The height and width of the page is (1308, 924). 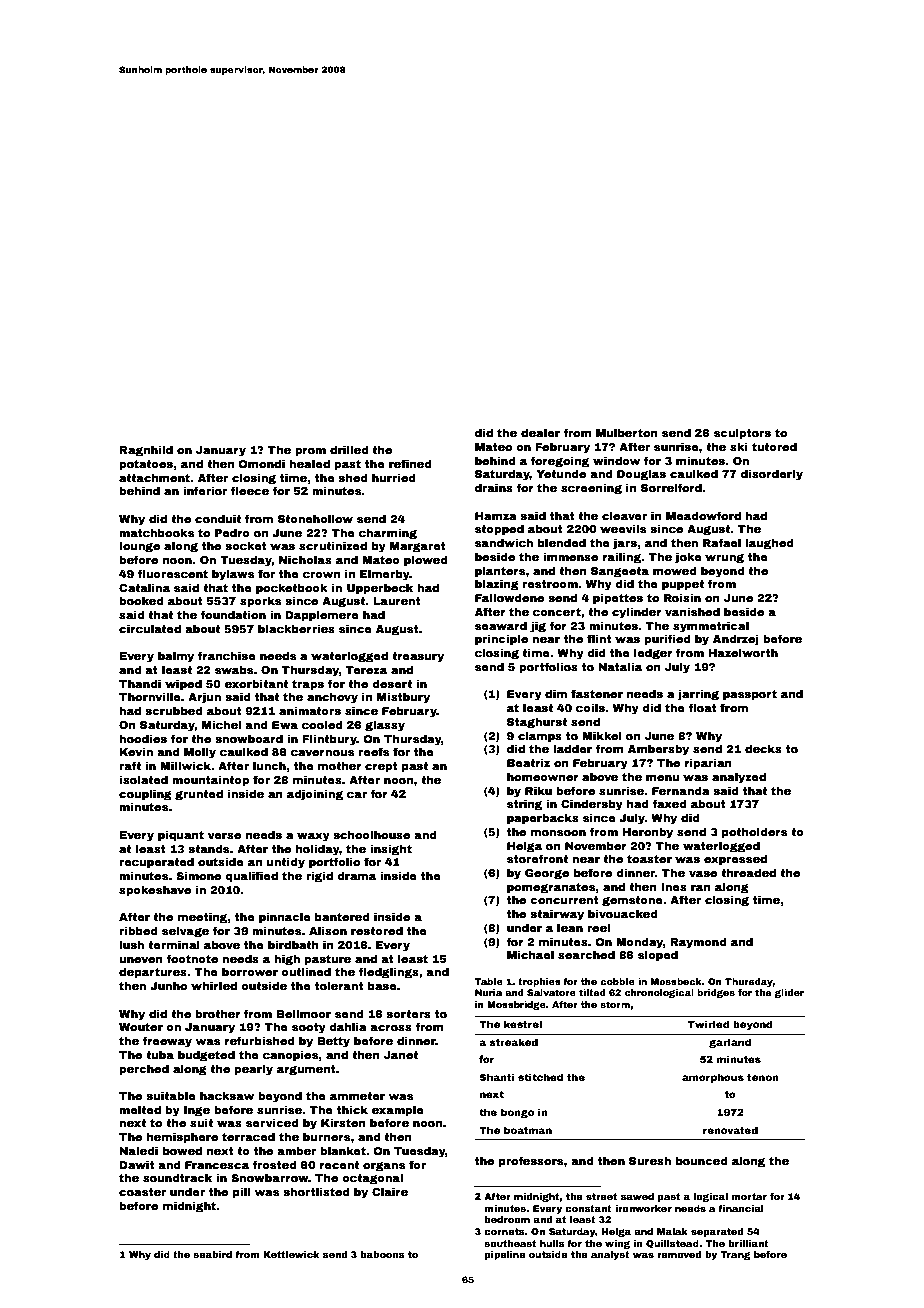 What do you see at coordinates (384, 1167) in the page?
I see `organs` at bounding box center [384, 1167].
